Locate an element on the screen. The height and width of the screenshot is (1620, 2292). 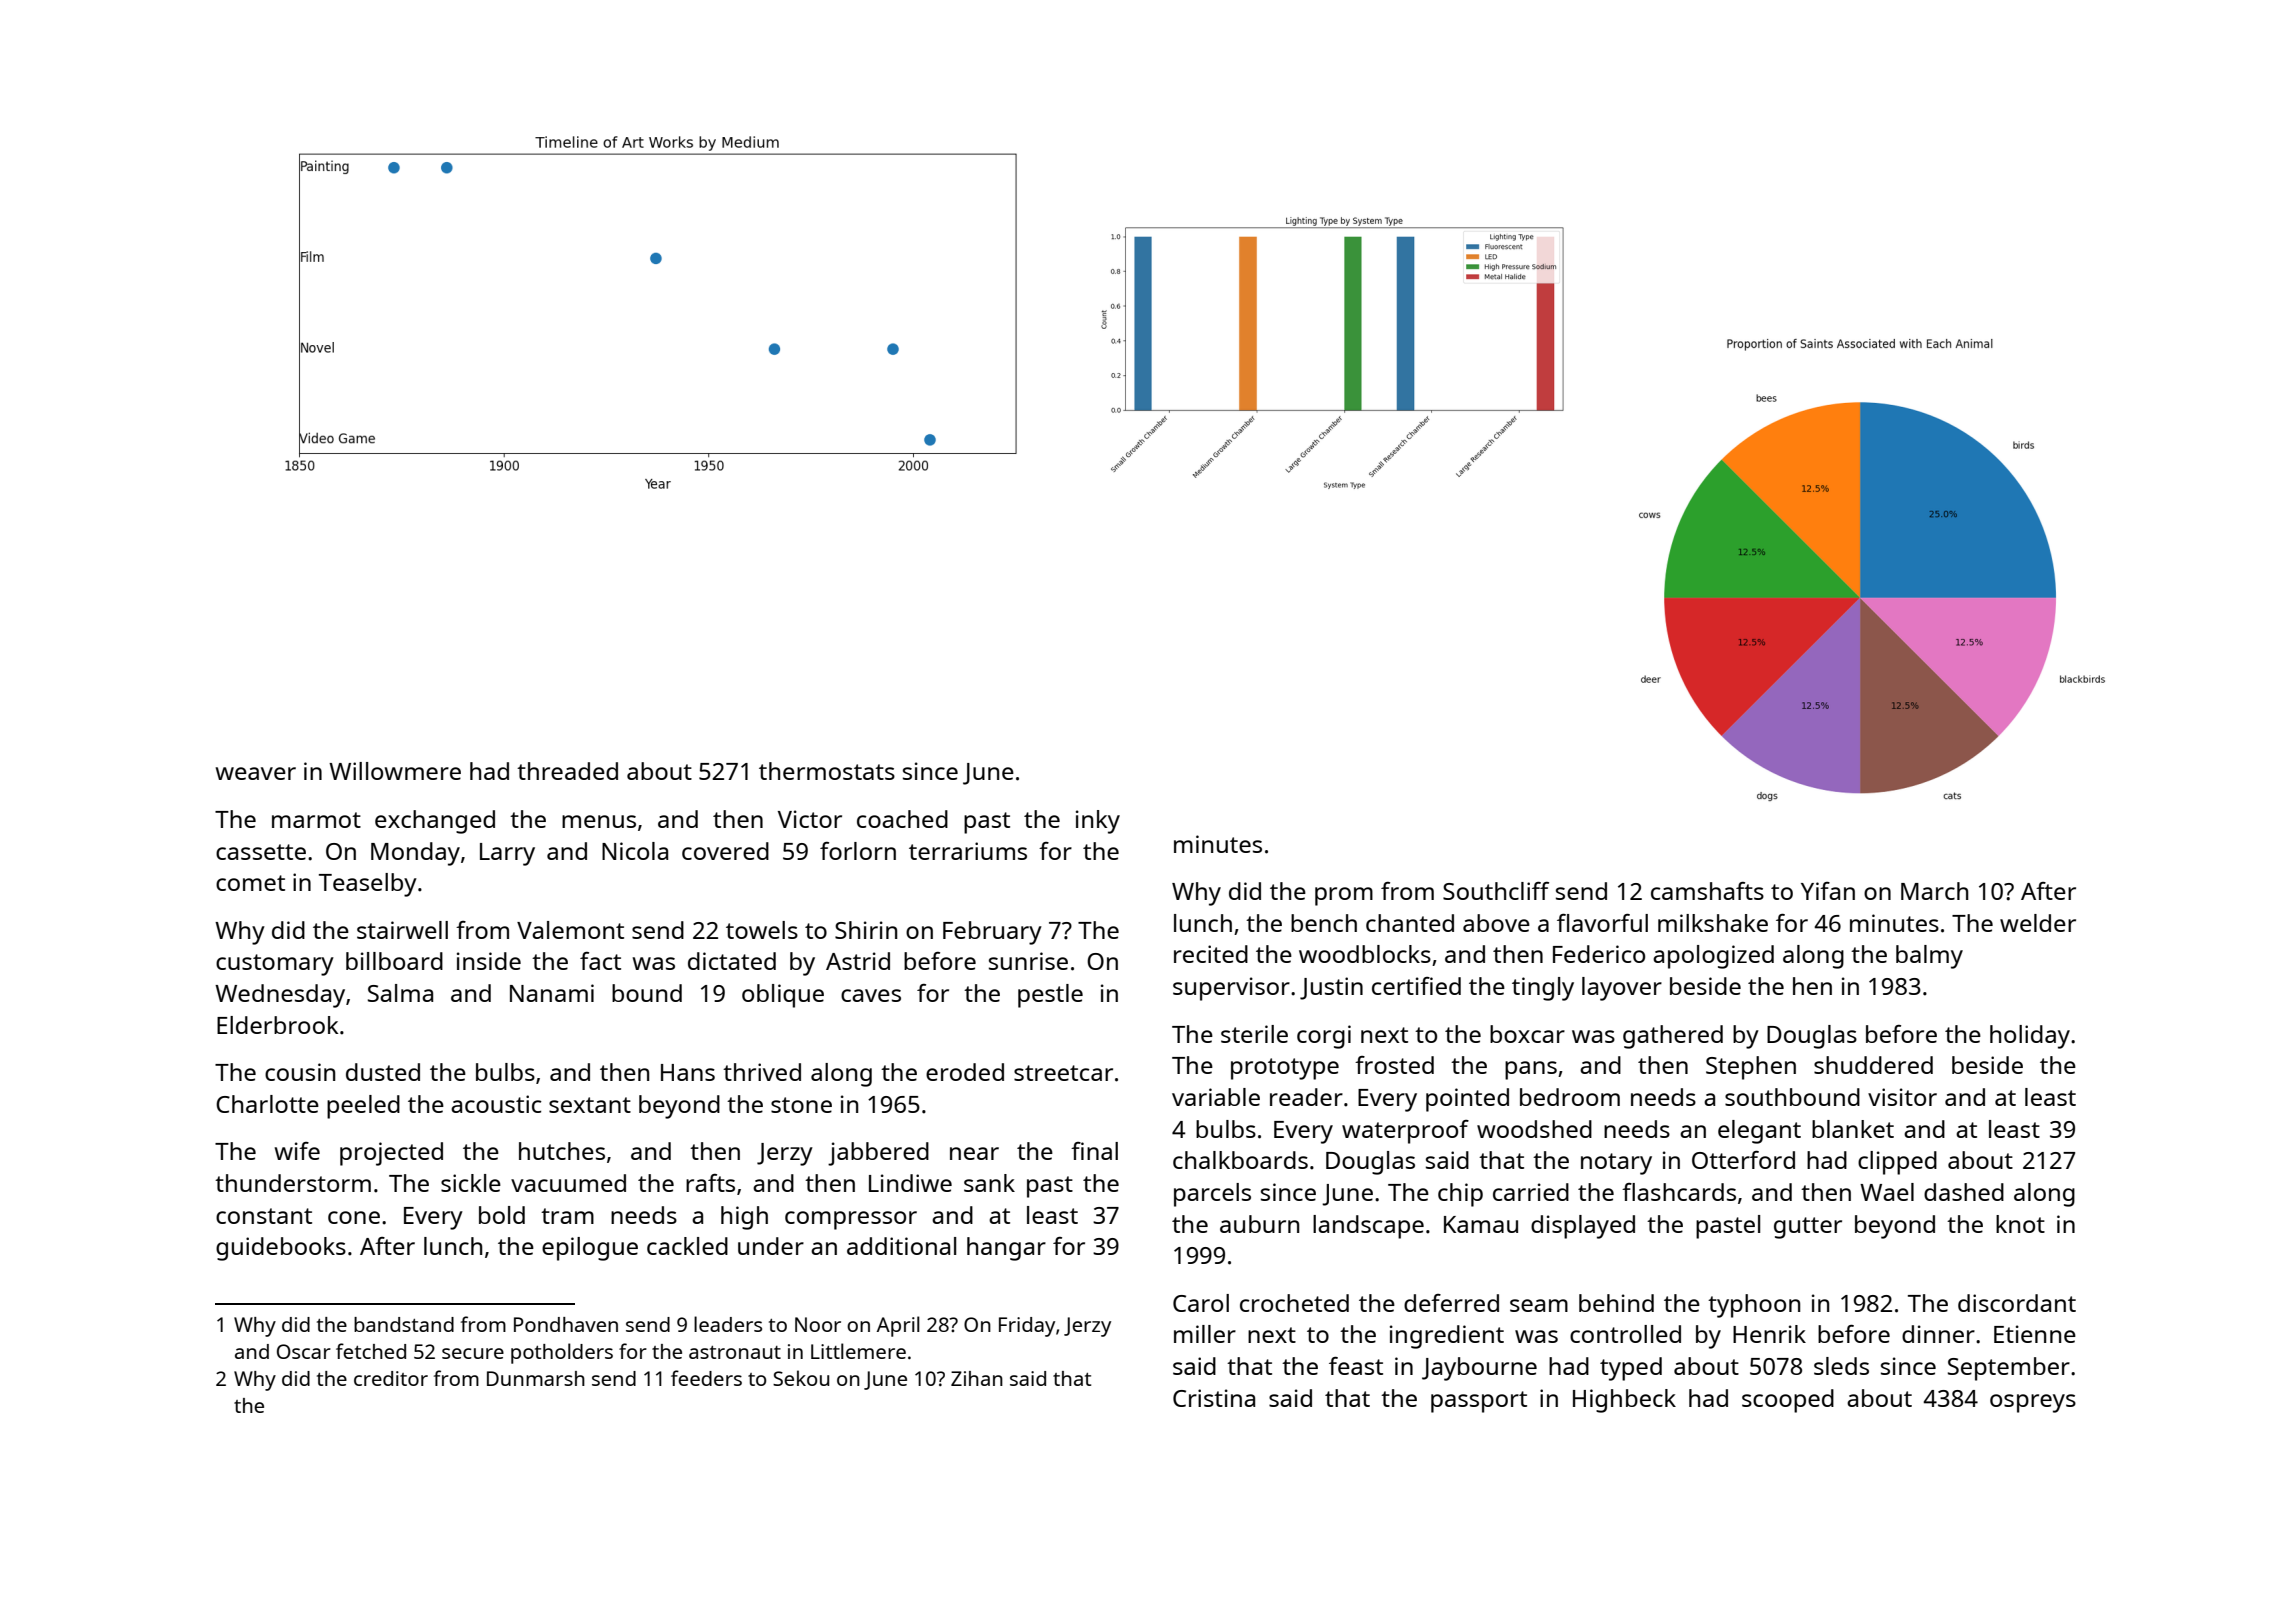
potholders is located at coordinates (562, 1353).
